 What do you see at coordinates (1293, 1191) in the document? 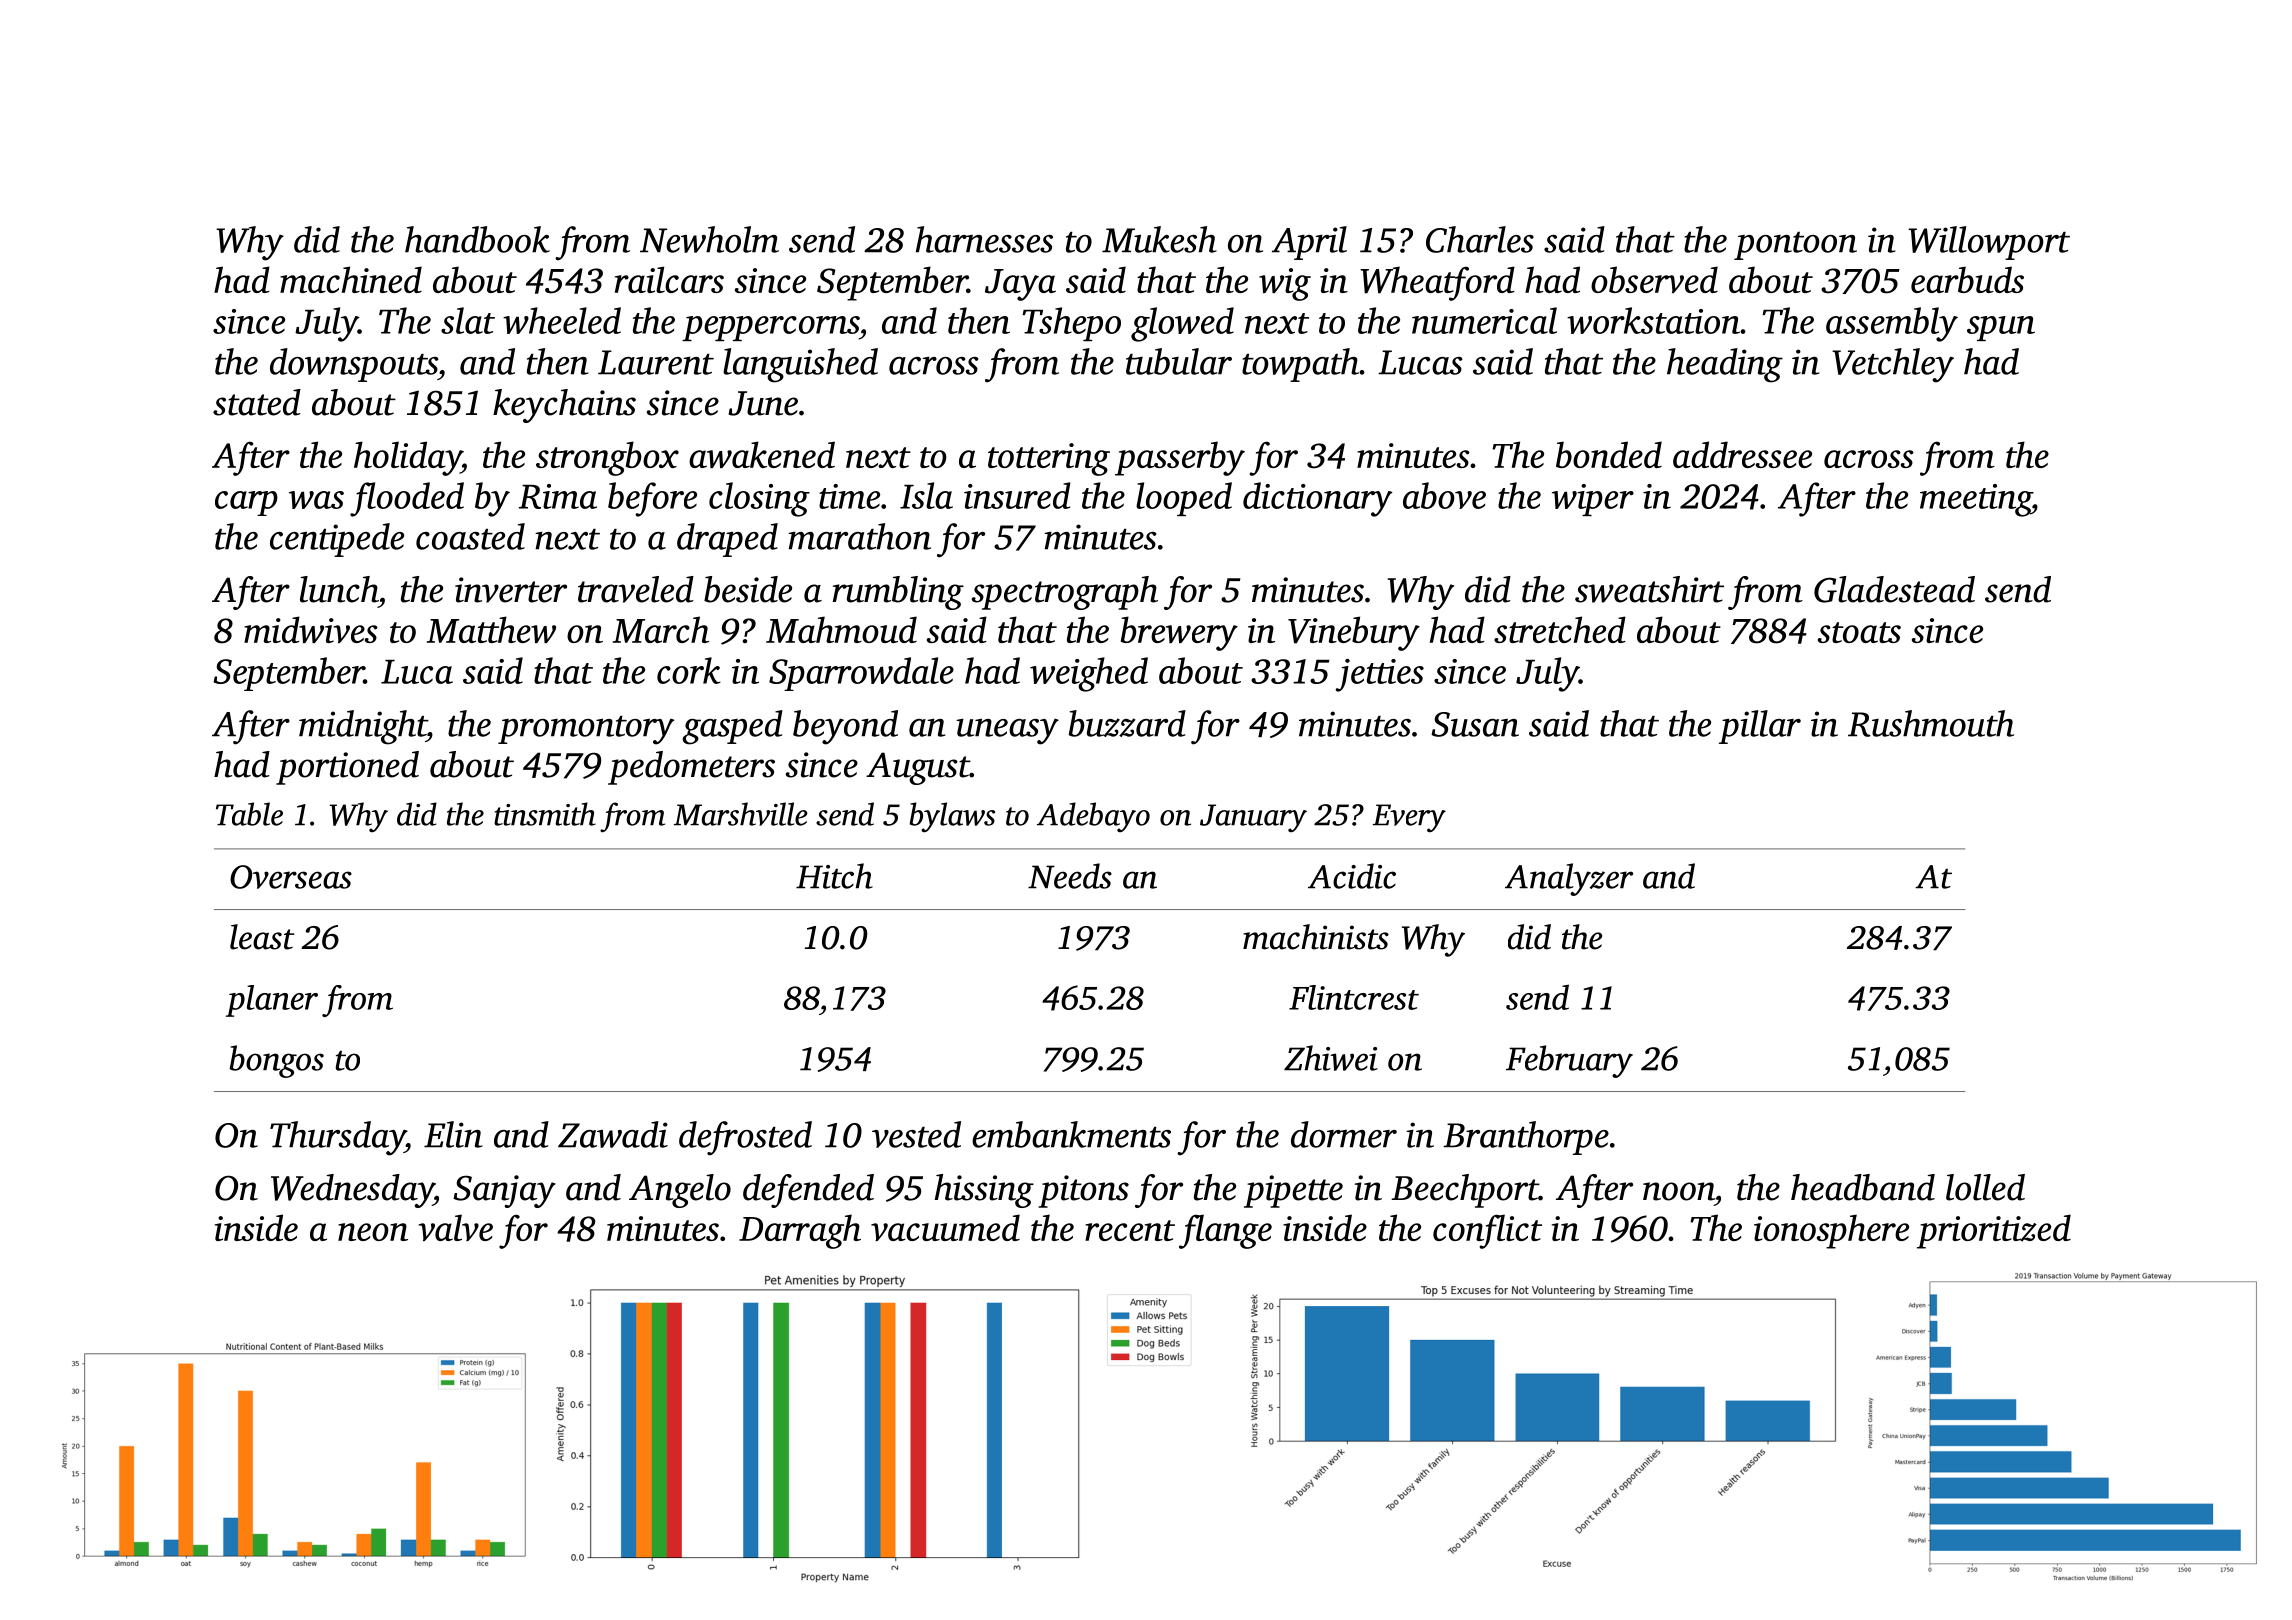
I see `pipette` at bounding box center [1293, 1191].
